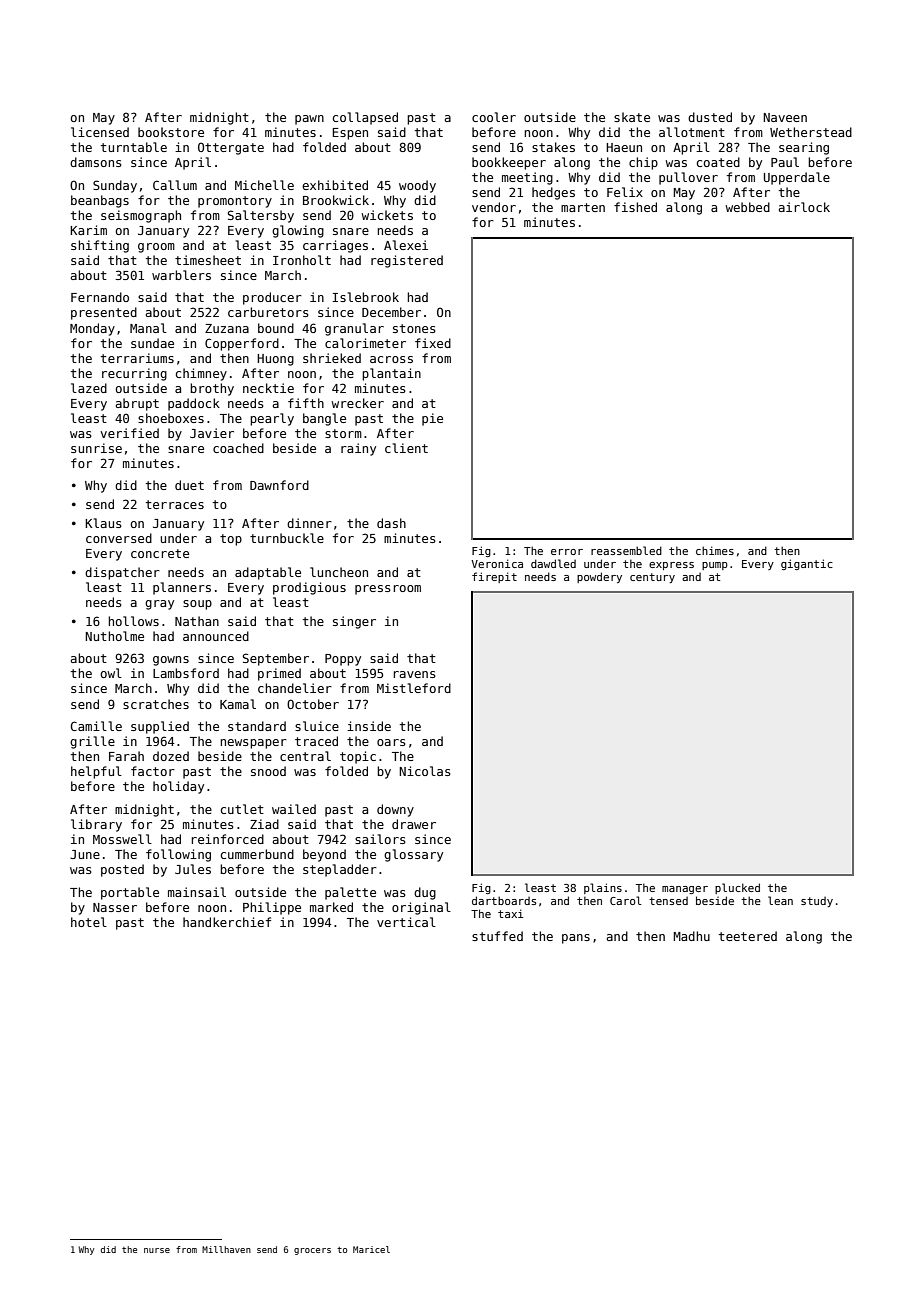 This page has height=1308, width=924. I want to click on nurse, so click(157, 1250).
